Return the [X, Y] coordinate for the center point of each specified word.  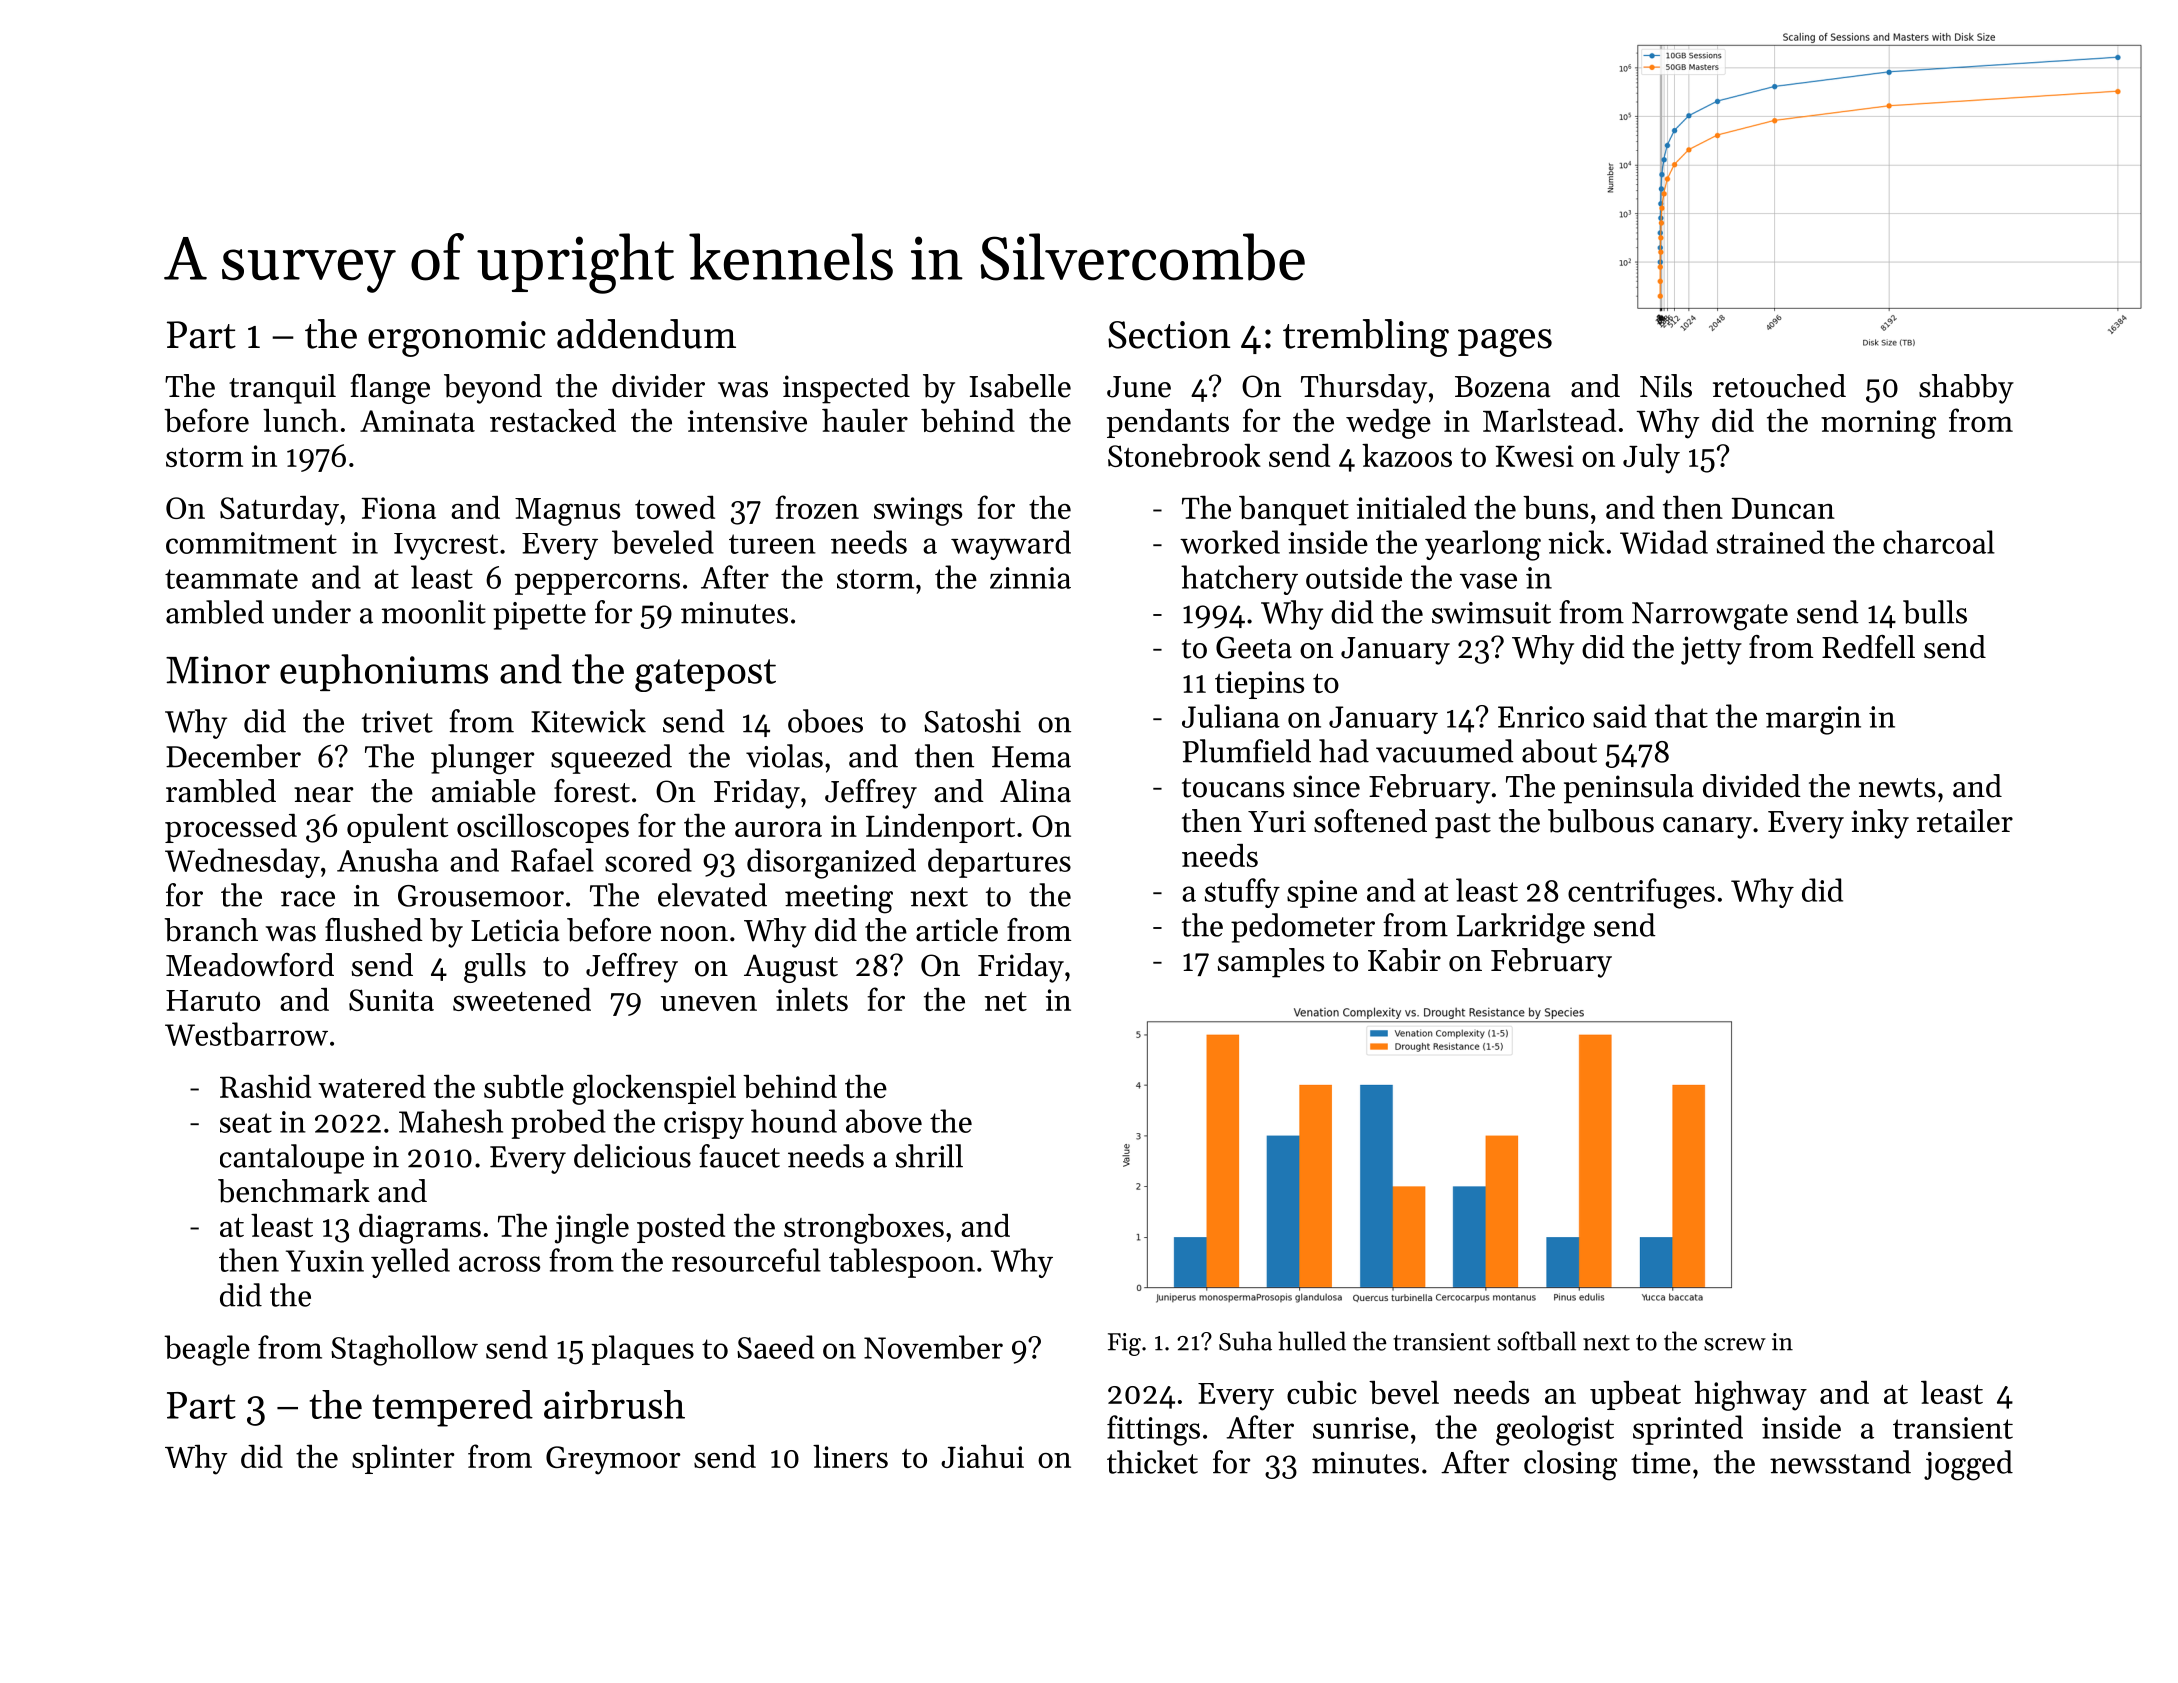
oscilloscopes [543, 828]
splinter [403, 1459]
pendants [1168, 423]
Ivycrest [446, 546]
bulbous [1601, 821]
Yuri [1277, 821]
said [1620, 716]
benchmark [294, 1191]
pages [1505, 343]
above [884, 1121]
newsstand [1840, 1462]
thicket [1152, 1462]
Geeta [1254, 647]
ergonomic [456, 339]
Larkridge [1521, 928]
